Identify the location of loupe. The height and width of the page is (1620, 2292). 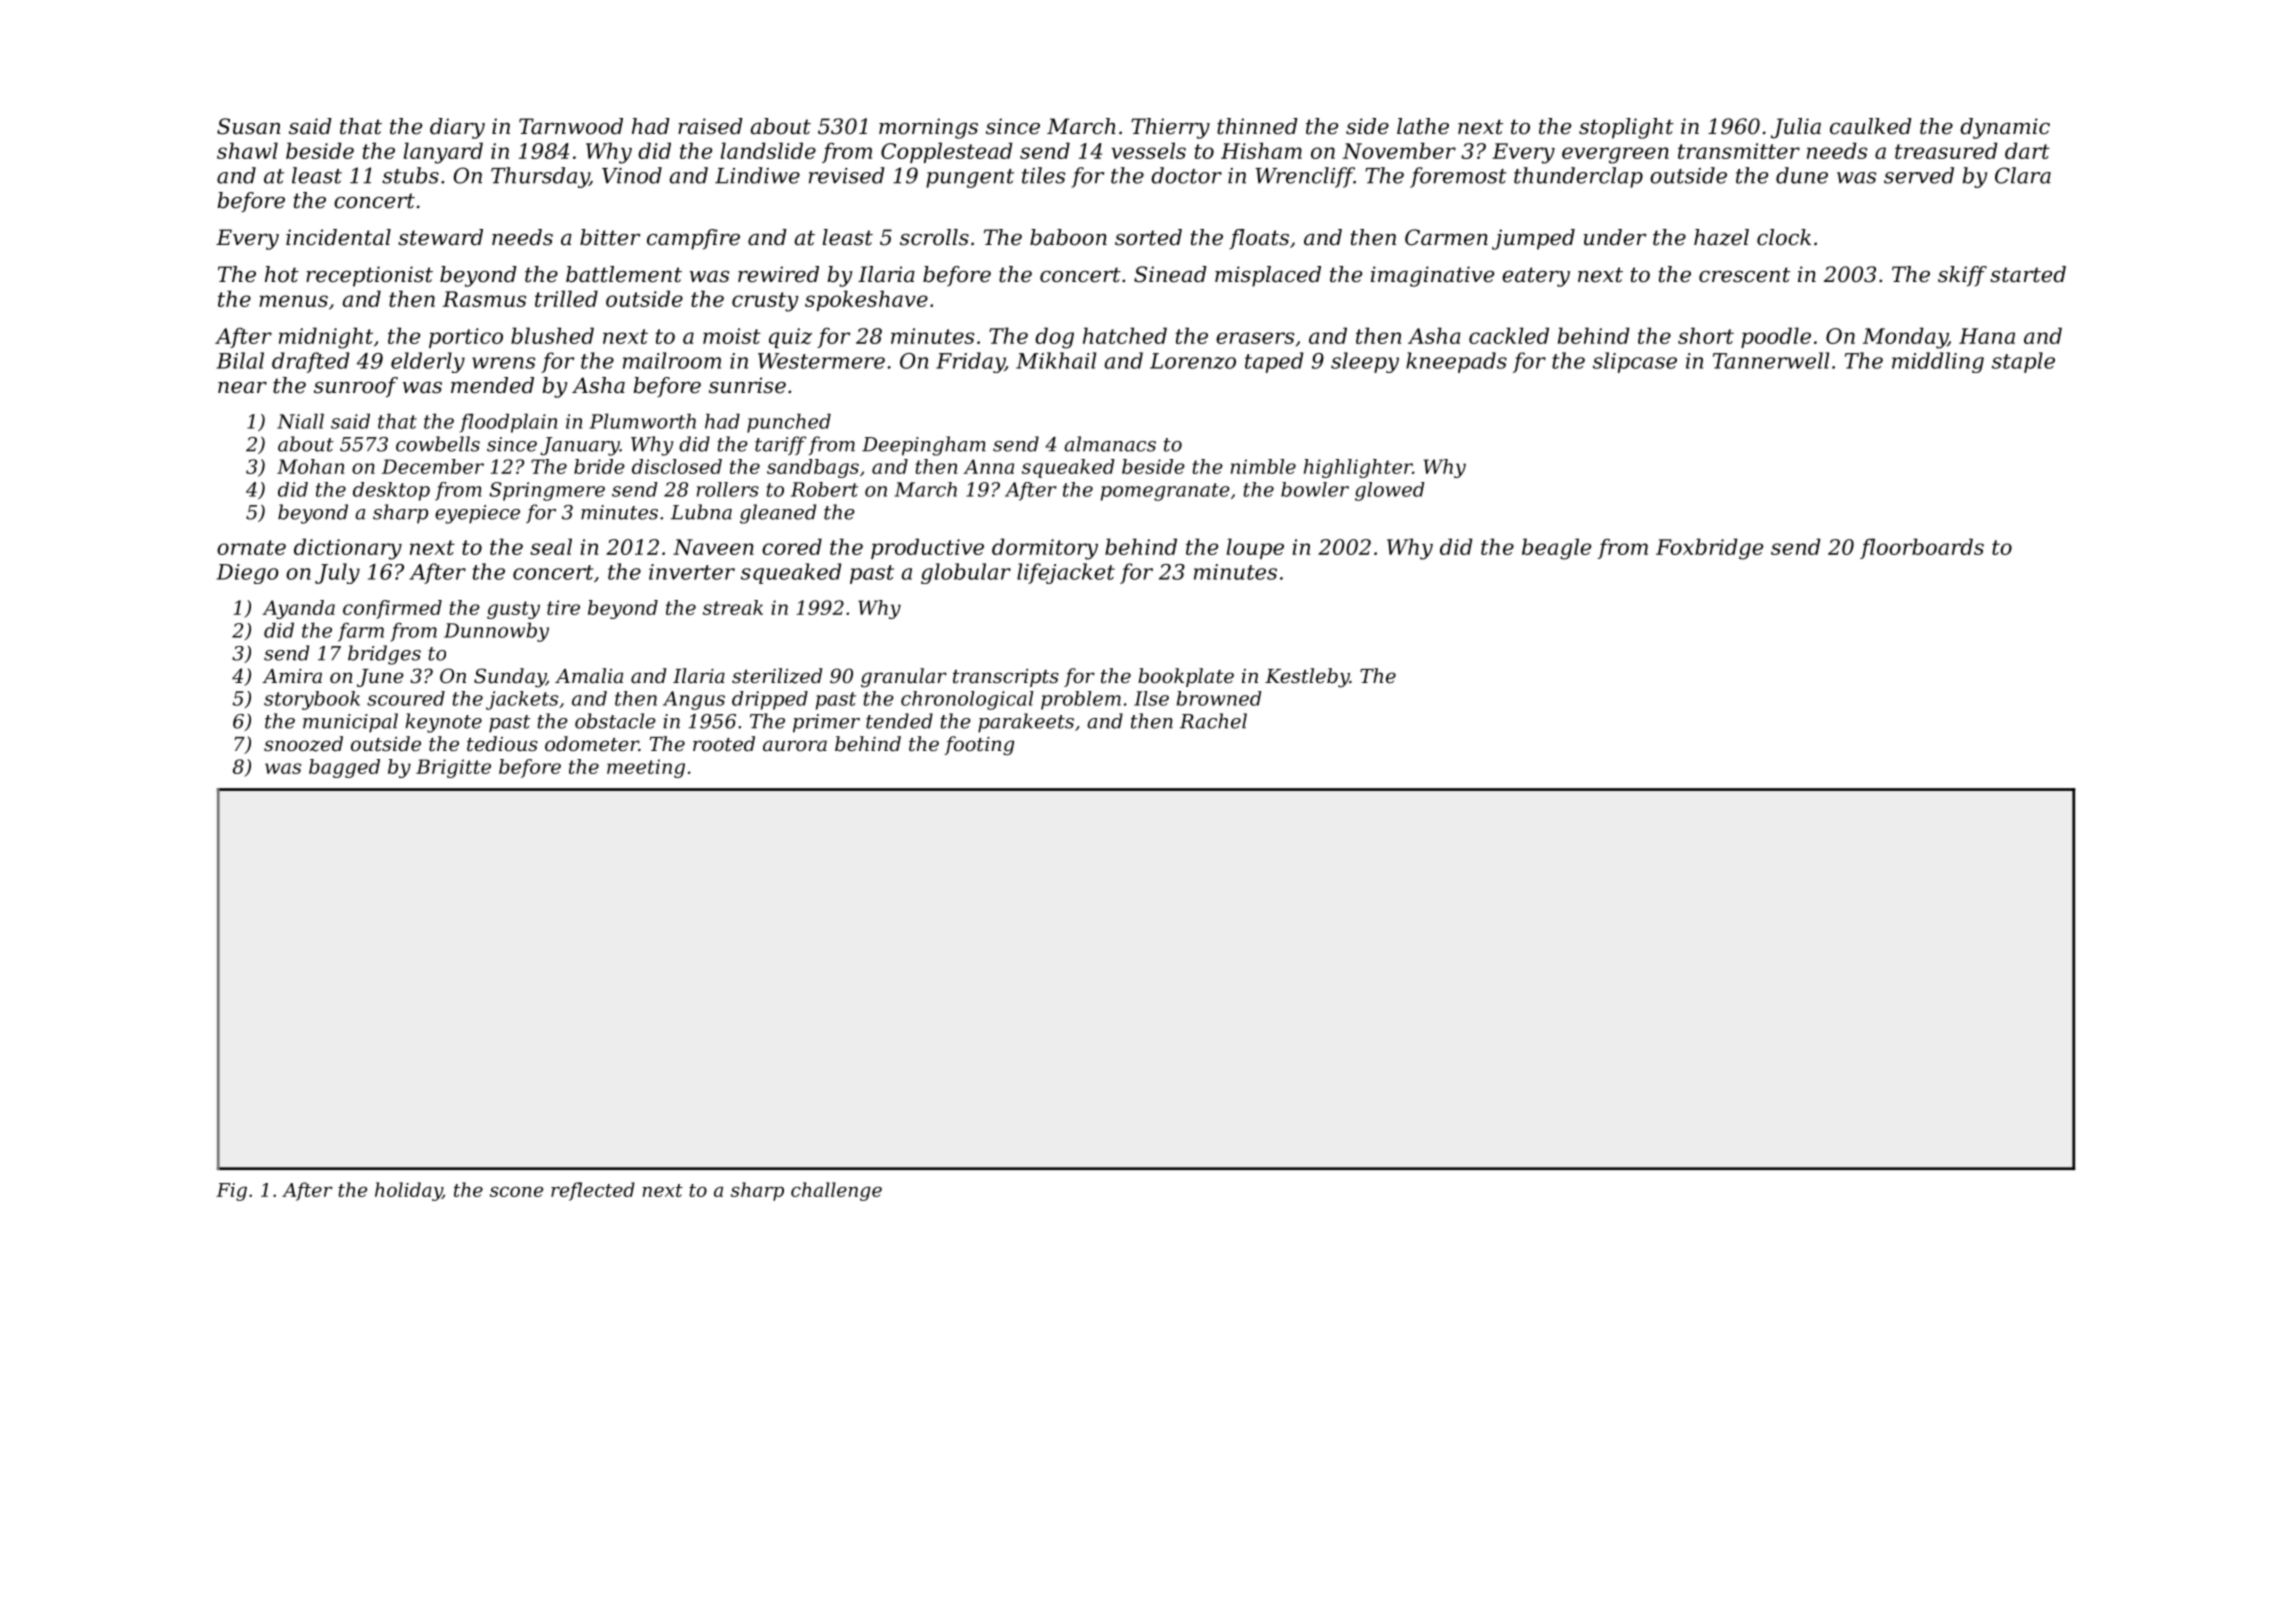
(1255, 548).
